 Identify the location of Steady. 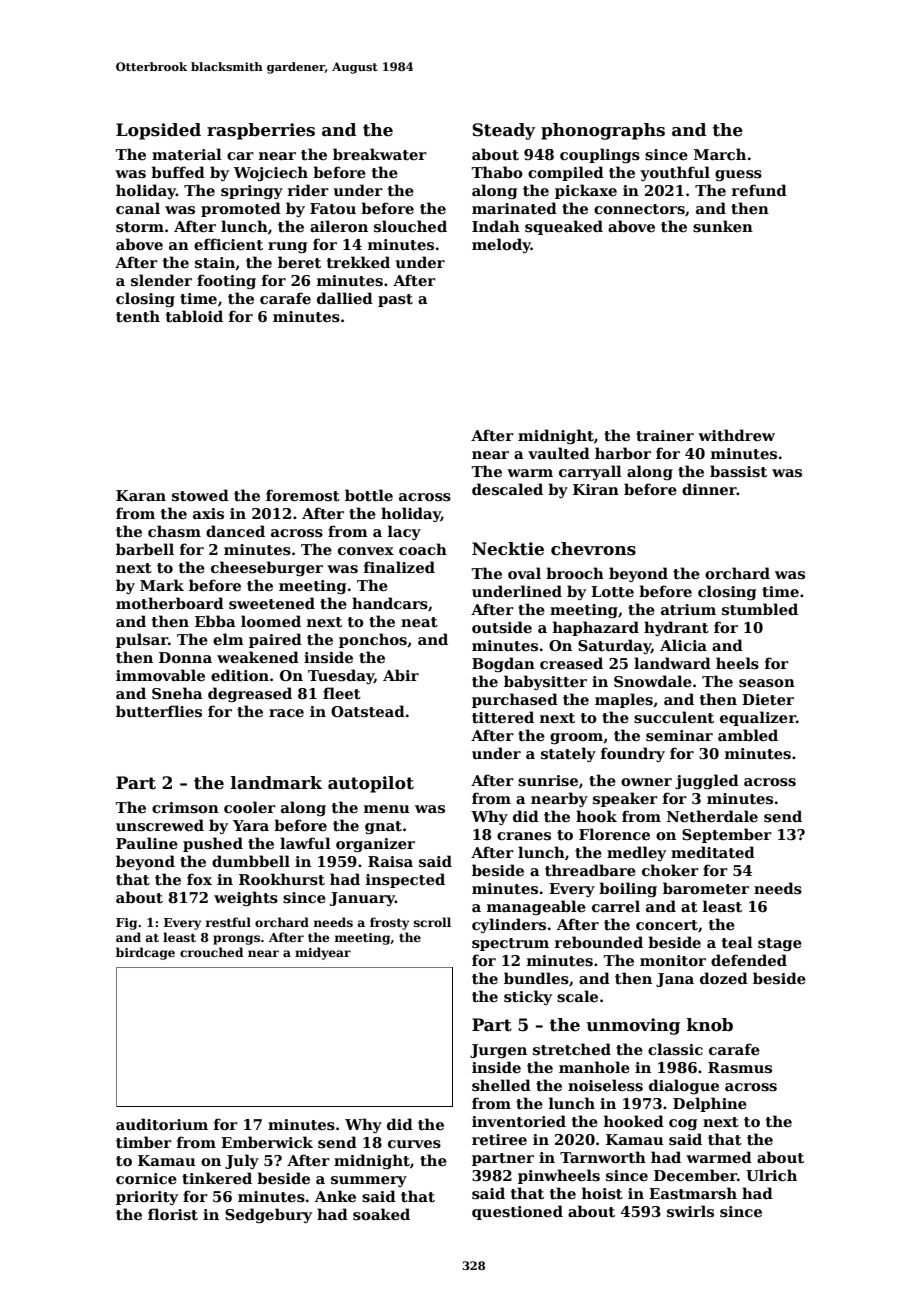
(503, 131).
